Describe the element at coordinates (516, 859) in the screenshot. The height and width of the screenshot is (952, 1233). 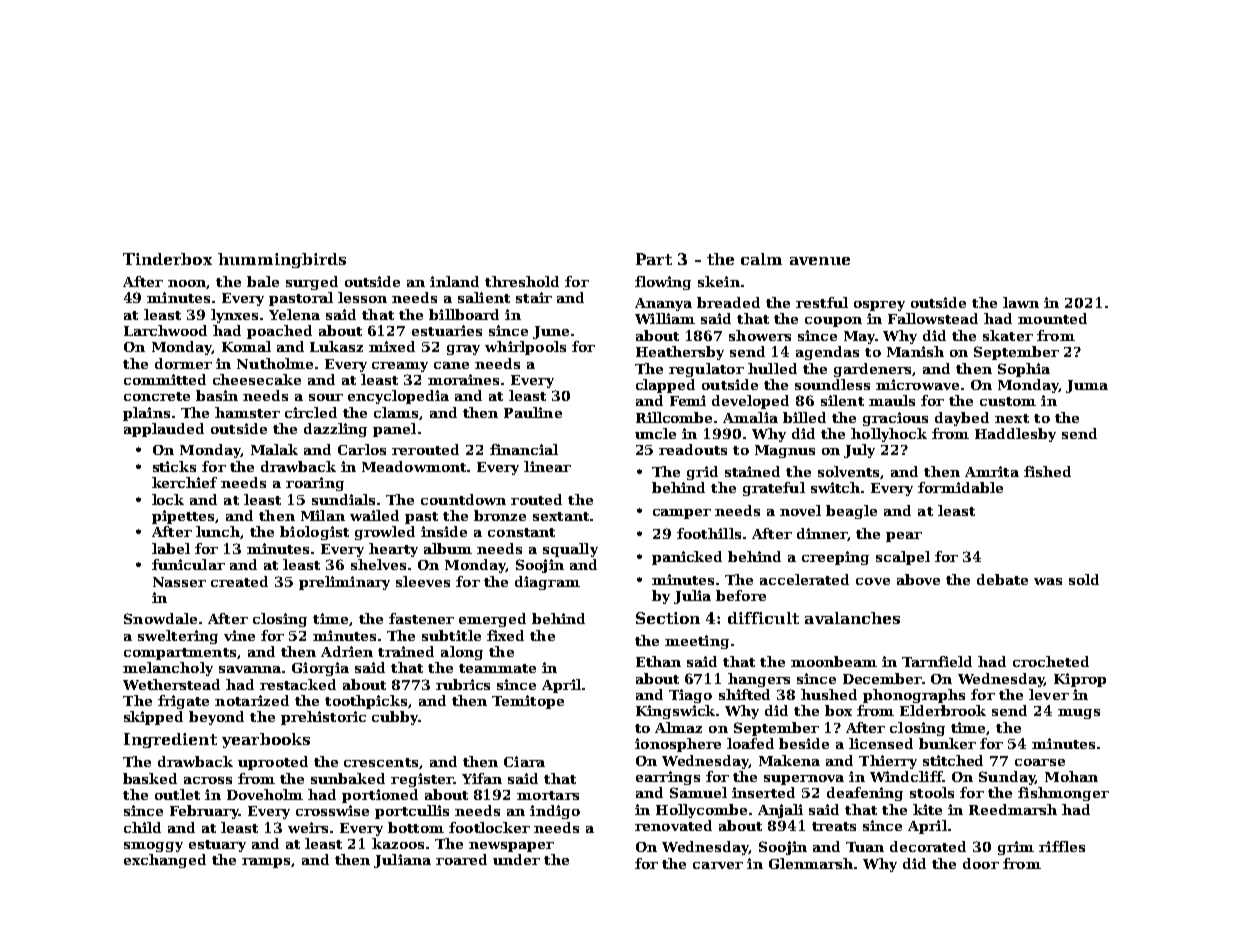
I see `under` at that location.
